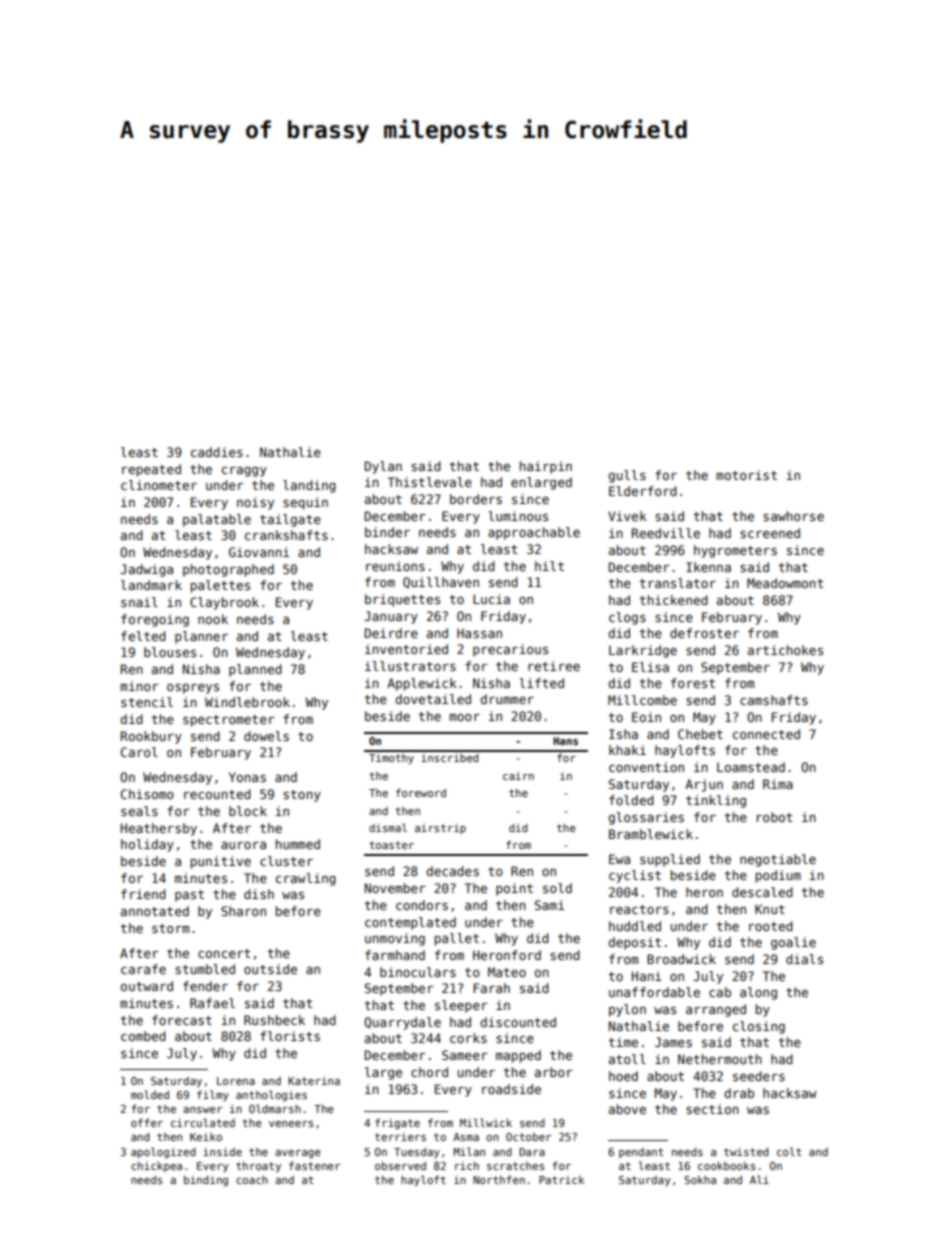 The image size is (952, 1233). I want to click on hairpin, so click(546, 467).
